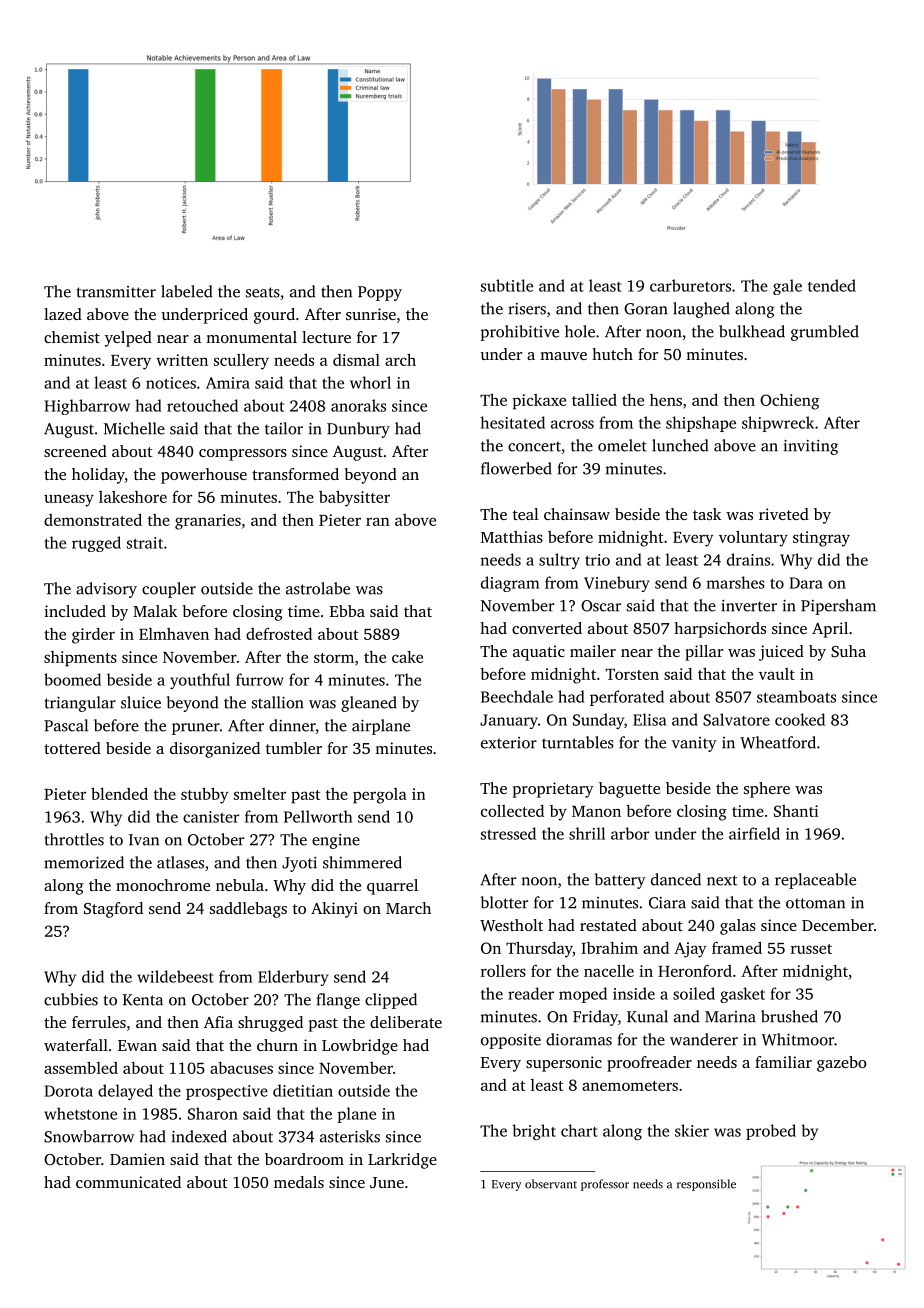  Describe the element at coordinates (380, 293) in the screenshot. I see `Poppy` at that location.
